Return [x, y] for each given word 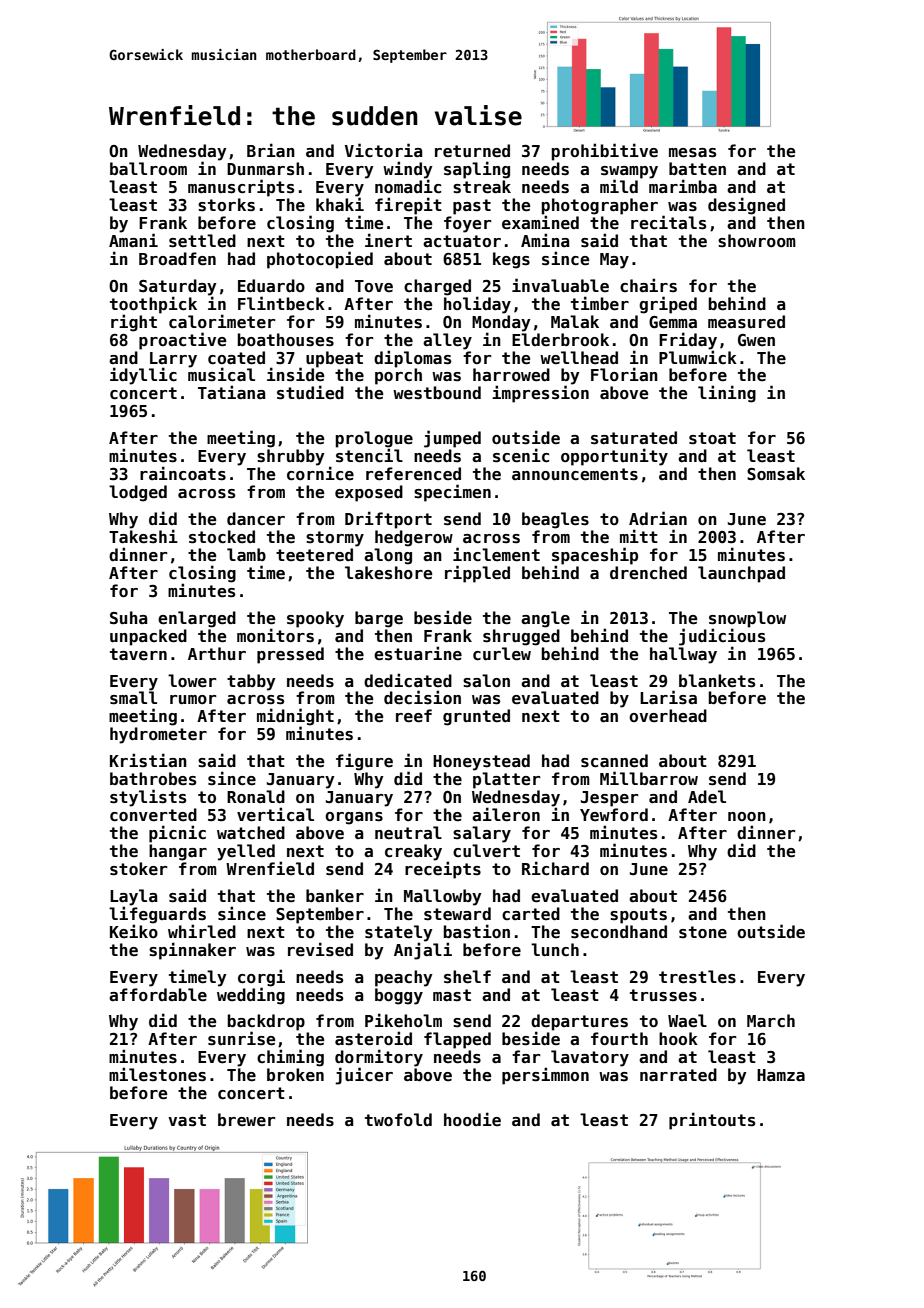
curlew [502, 654]
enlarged [197, 619]
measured [746, 322]
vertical [275, 814]
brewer [247, 1120]
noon [747, 816]
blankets [717, 681]
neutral [408, 832]
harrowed [511, 375]
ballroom [148, 168]
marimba [683, 186]
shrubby [291, 457]
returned [472, 150]
